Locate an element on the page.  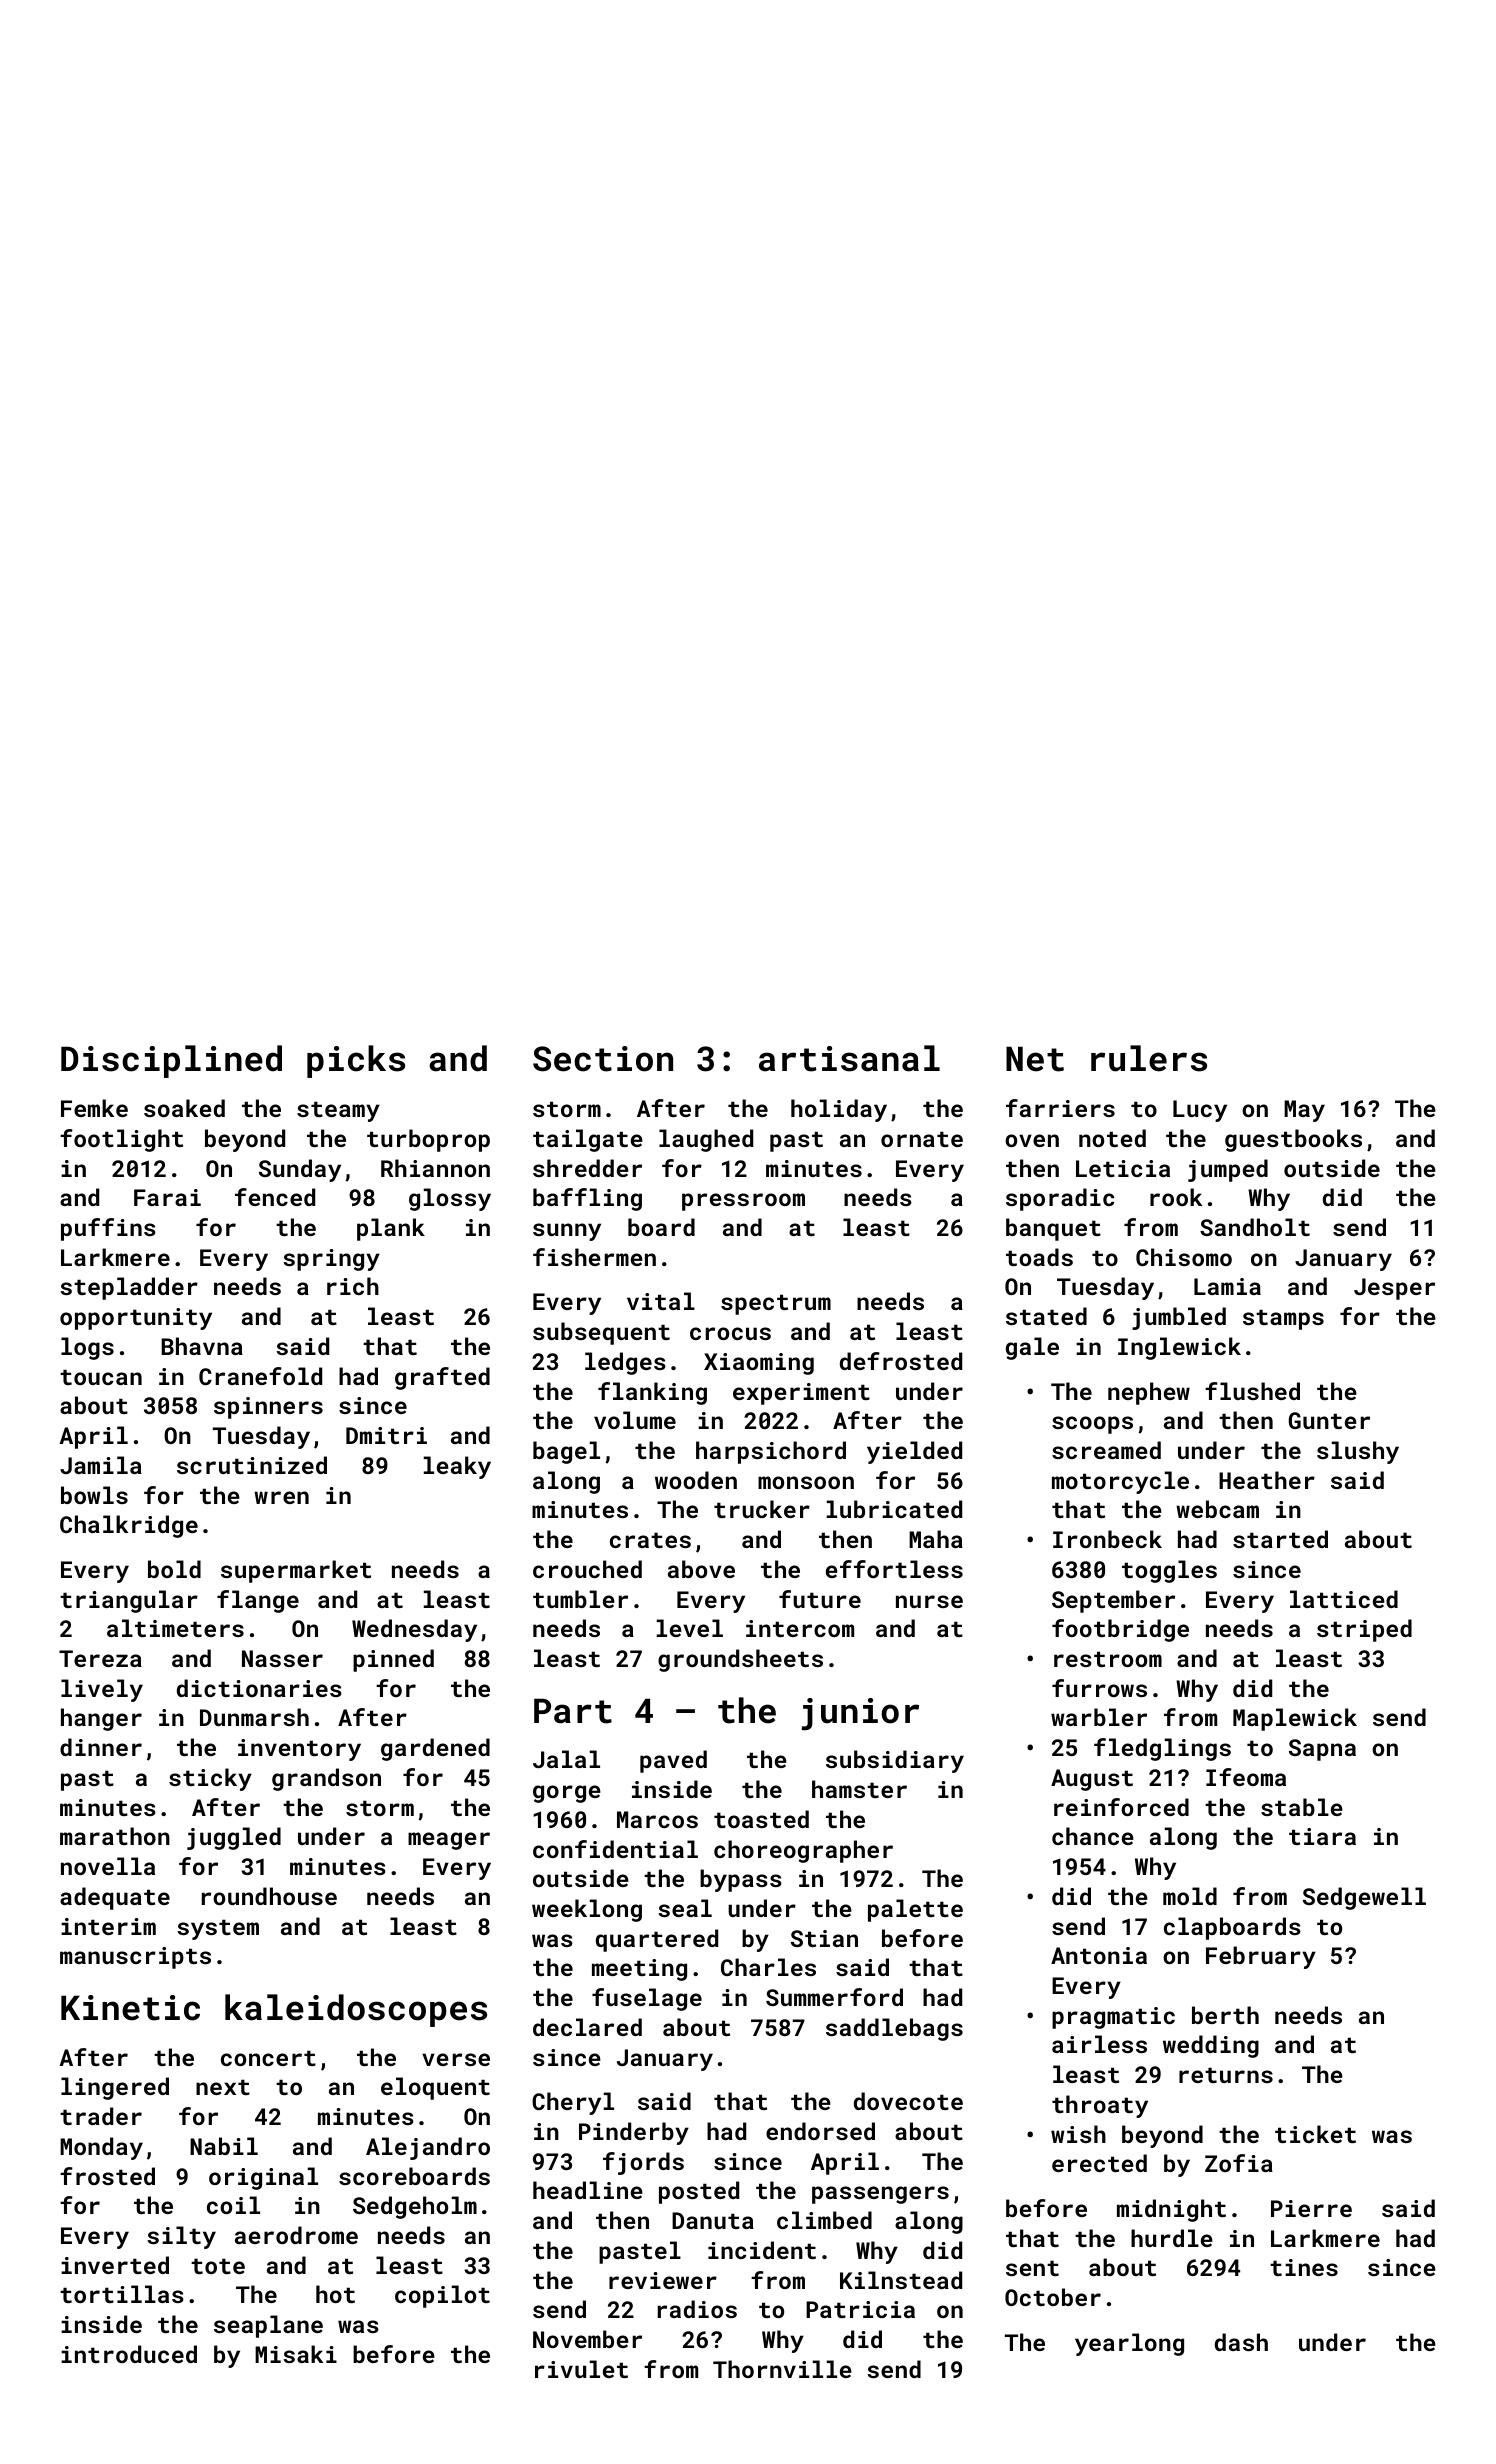
screamed is located at coordinates (1106, 1450).
